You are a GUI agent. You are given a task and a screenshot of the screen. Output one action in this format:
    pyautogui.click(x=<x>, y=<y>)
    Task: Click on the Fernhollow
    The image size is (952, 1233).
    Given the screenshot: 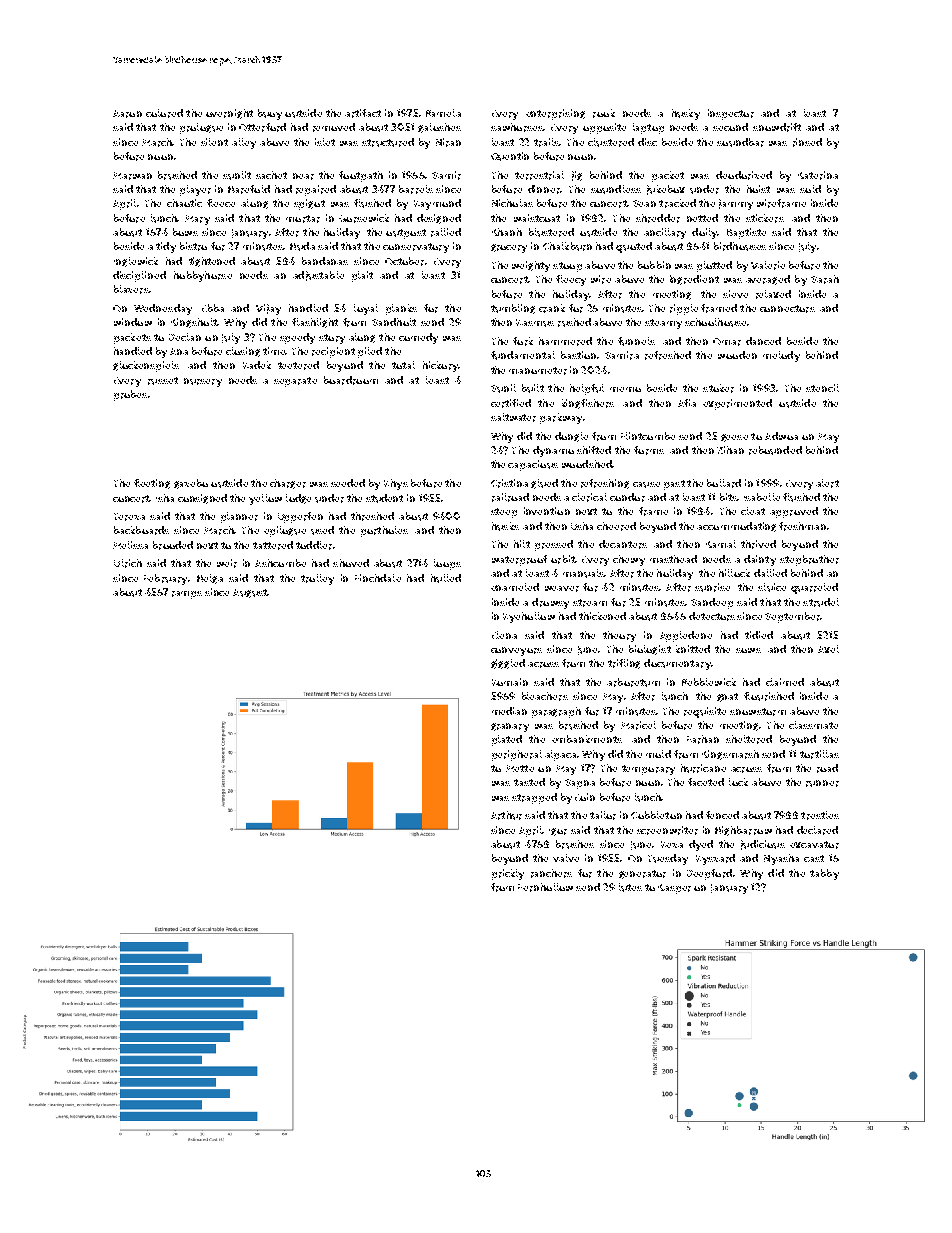 What is the action you would take?
    pyautogui.click(x=545, y=887)
